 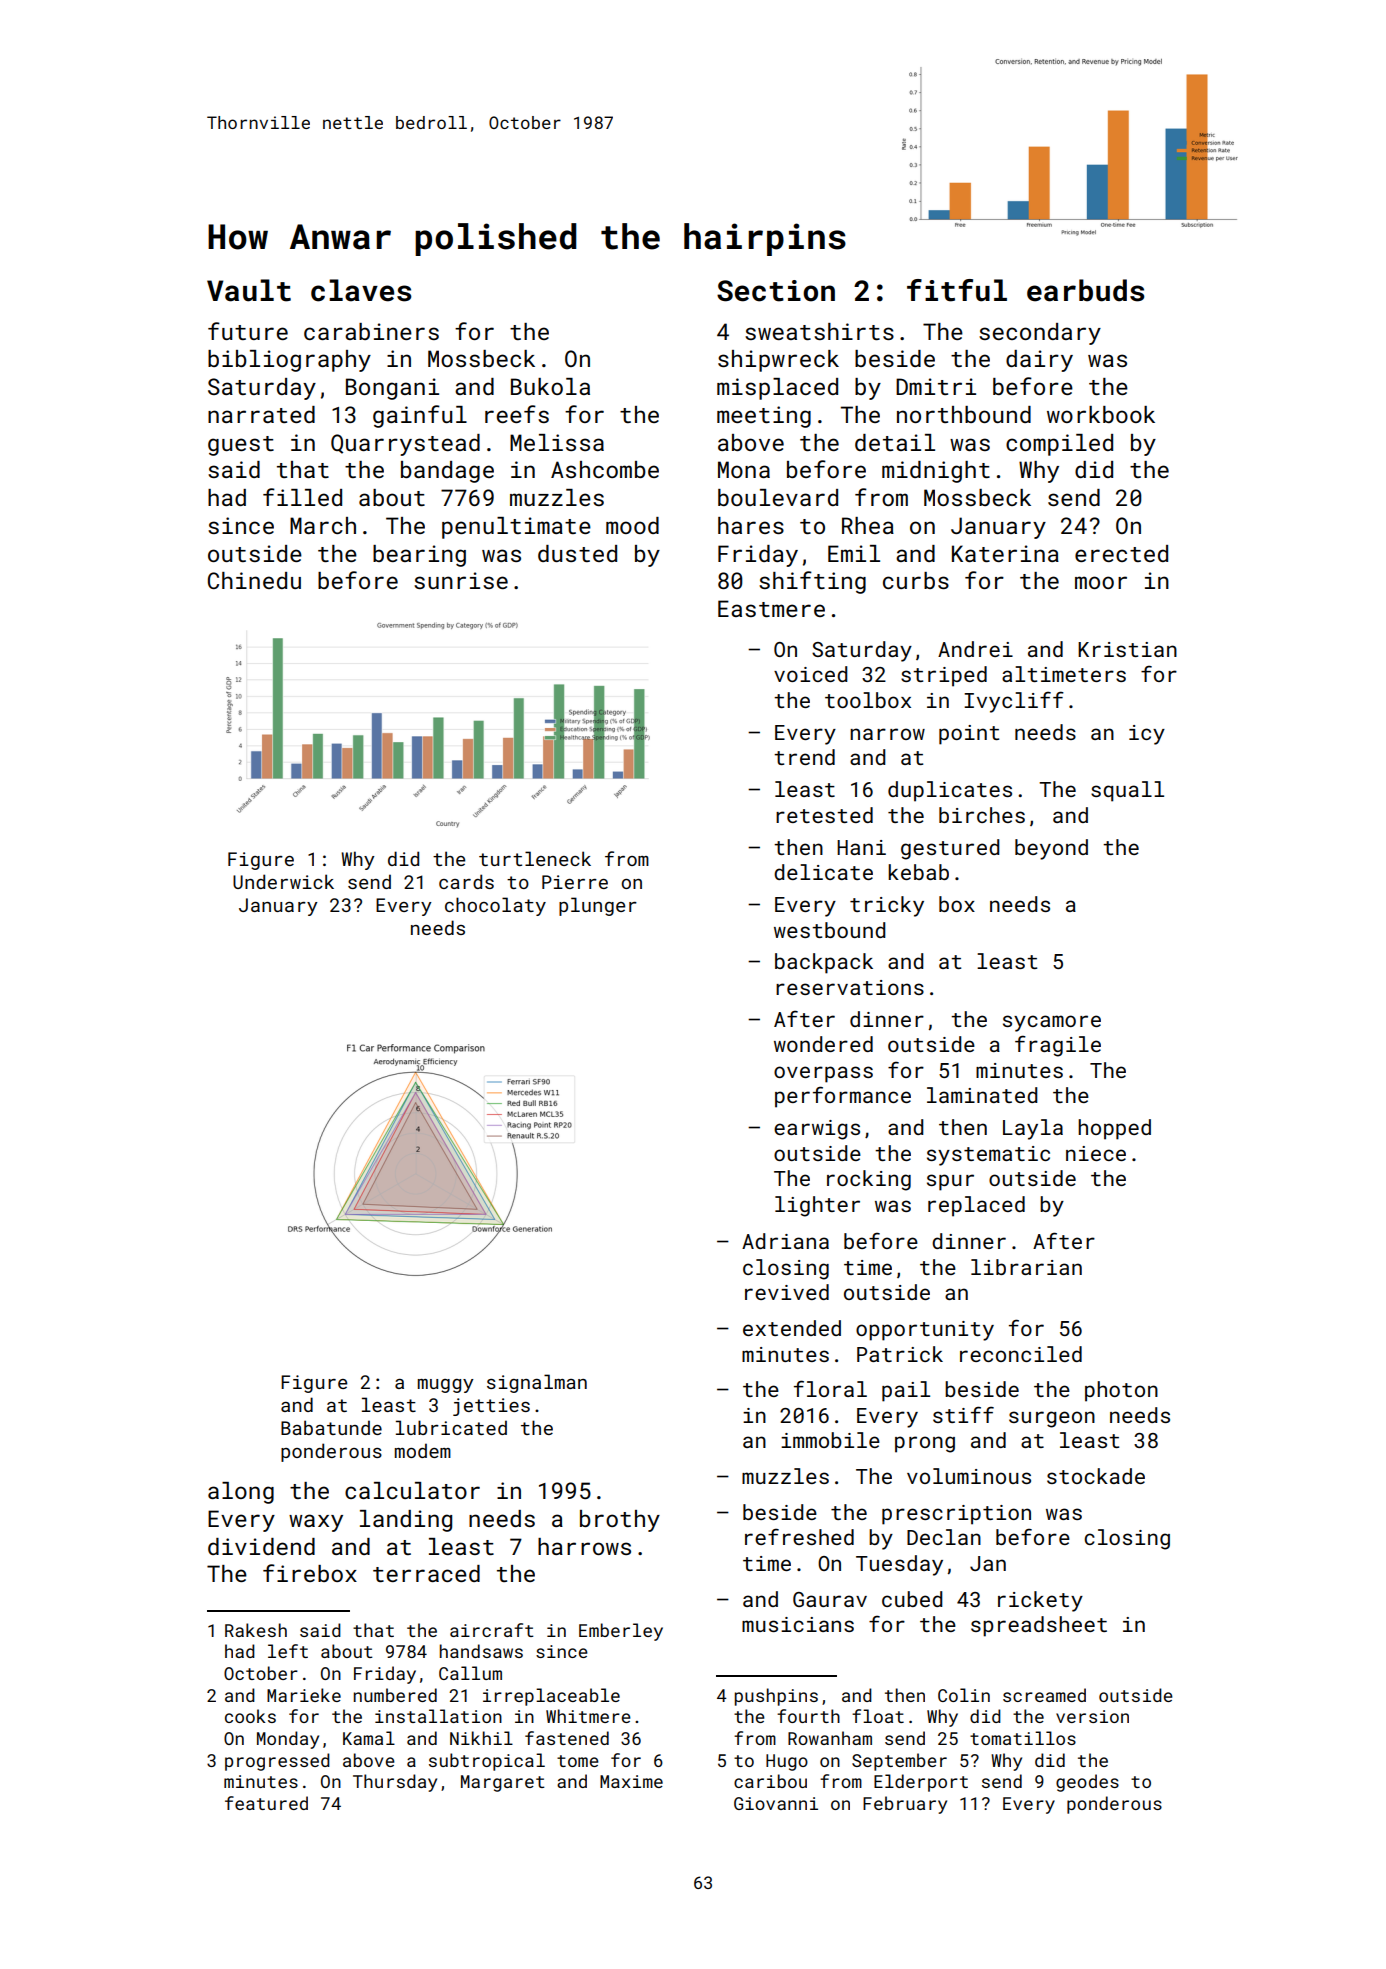 I want to click on featured, so click(x=266, y=1803).
